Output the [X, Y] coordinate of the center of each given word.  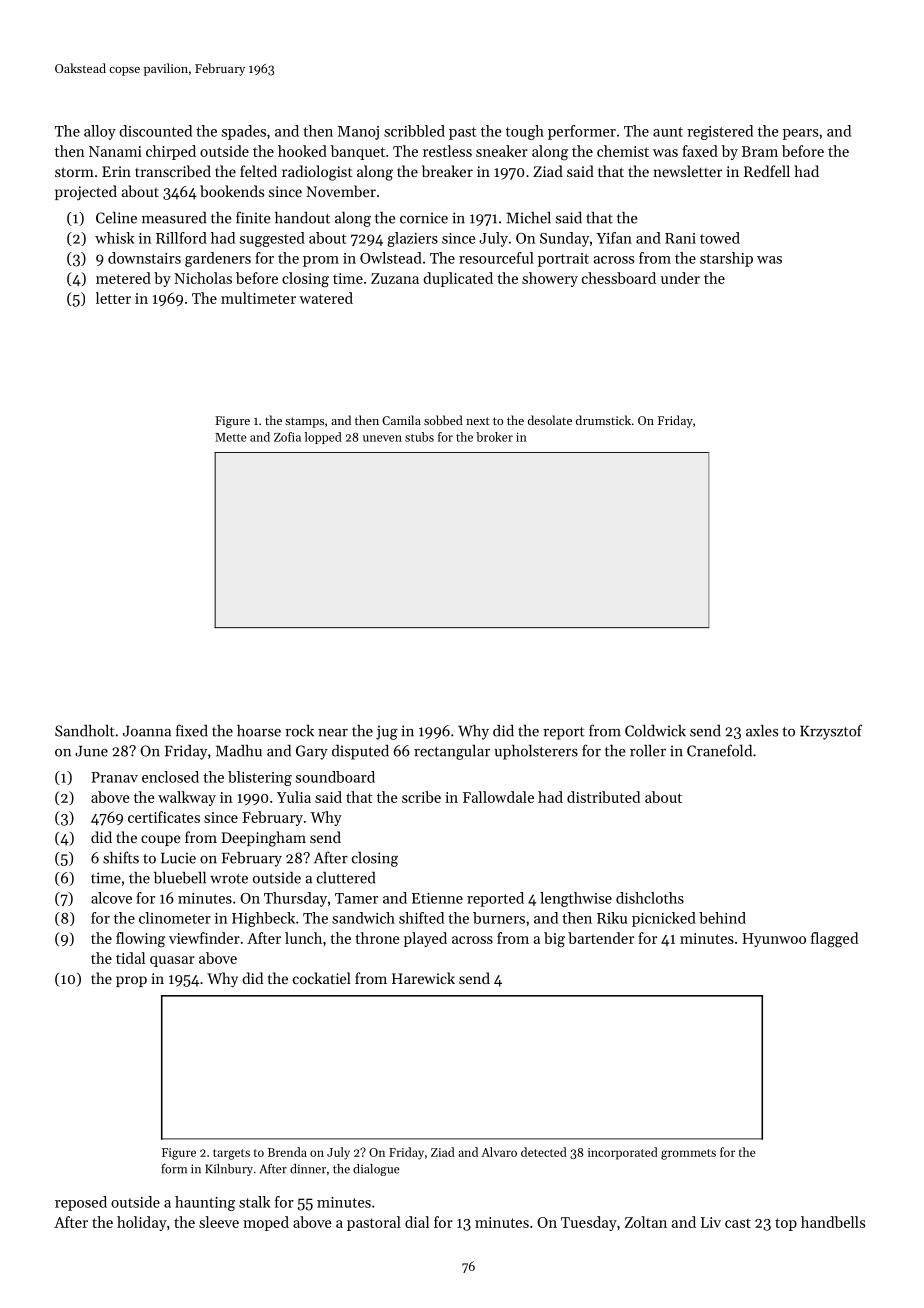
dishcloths [650, 898]
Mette [230, 437]
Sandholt [85, 731]
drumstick [603, 420]
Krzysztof [831, 732]
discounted [155, 131]
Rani [680, 238]
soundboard [335, 777]
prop [131, 981]
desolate [550, 420]
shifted [421, 918]
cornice [424, 218]
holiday [142, 1223]
